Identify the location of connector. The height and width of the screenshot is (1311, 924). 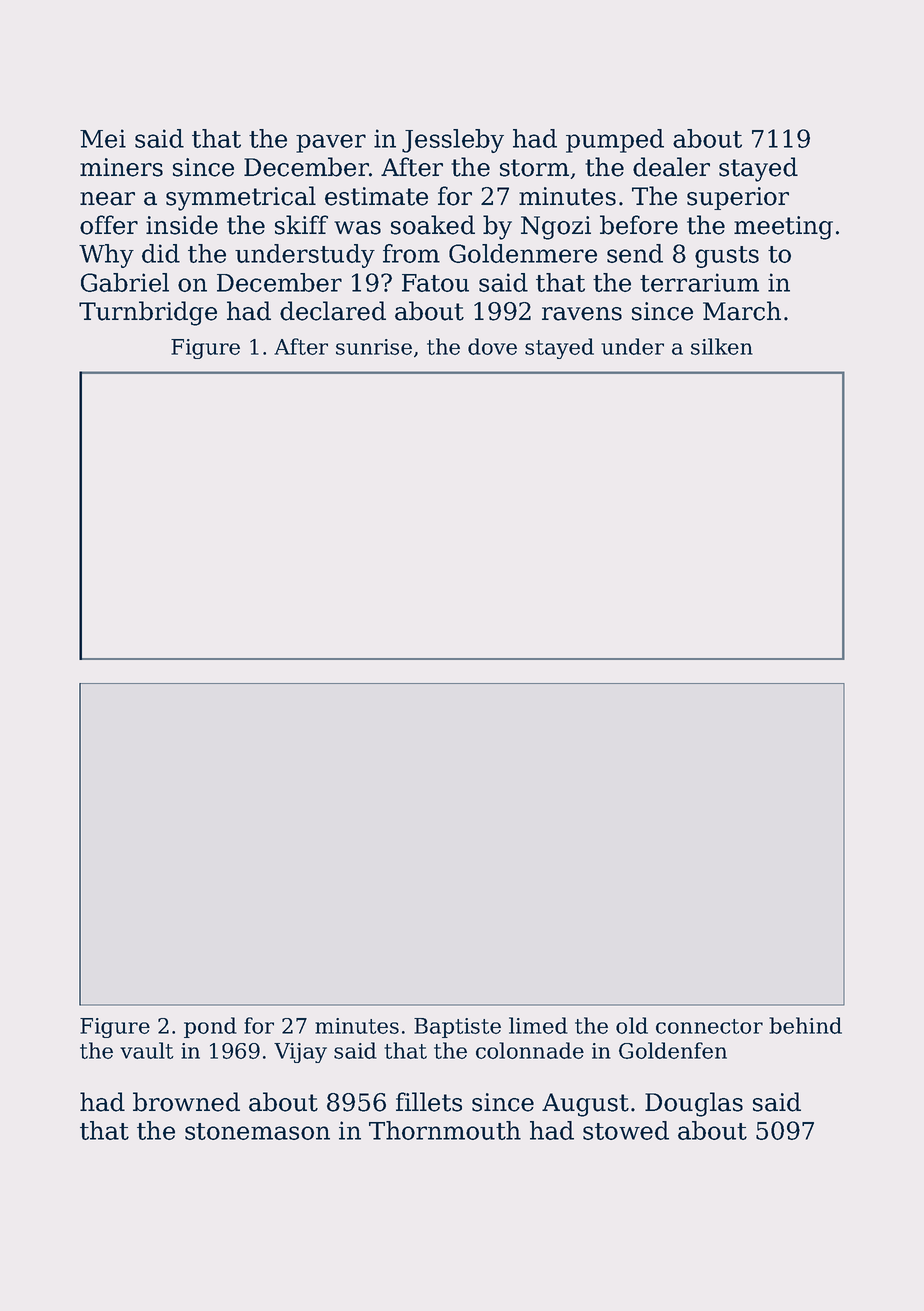
(709, 1026).
